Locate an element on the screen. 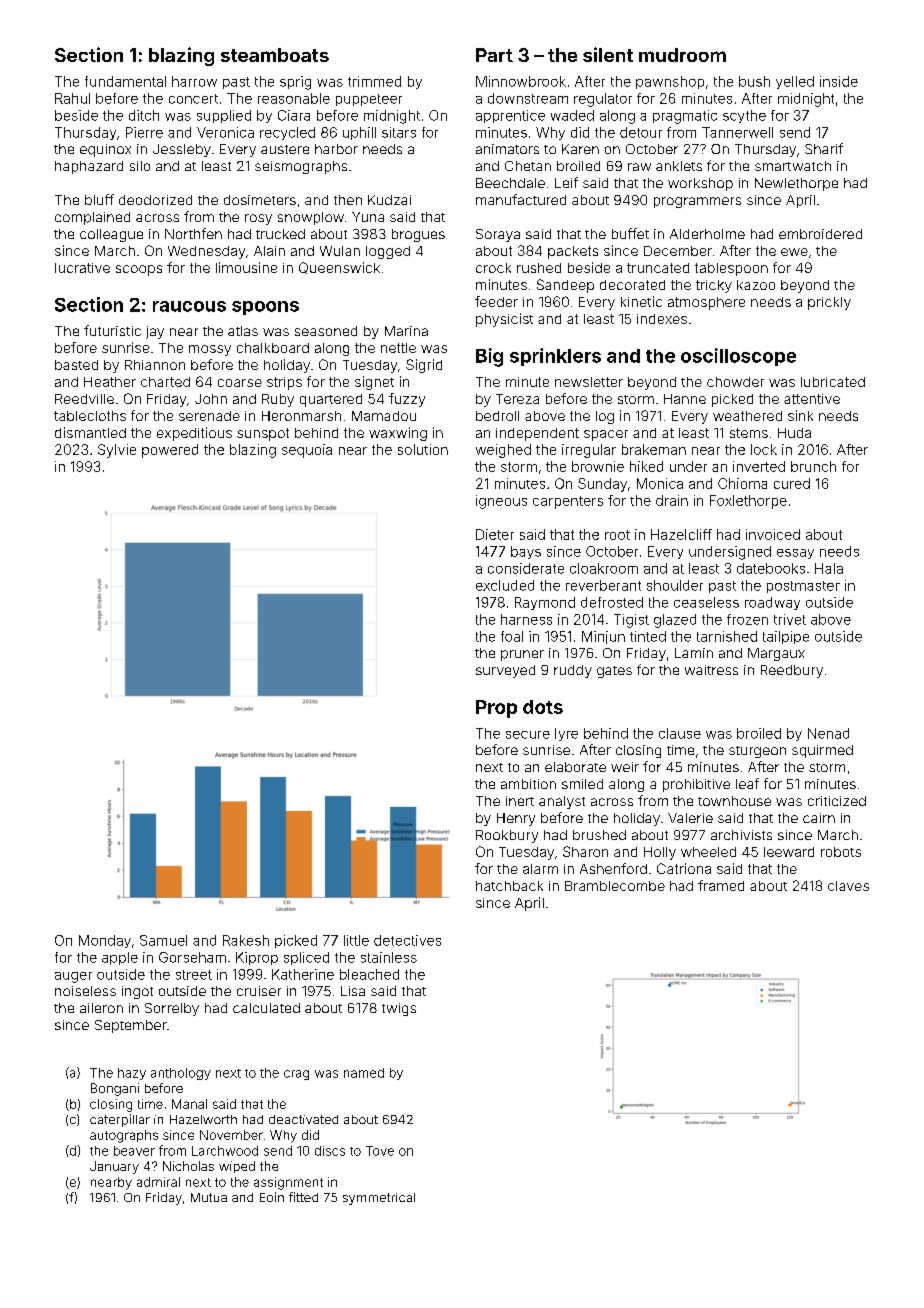 This screenshot has width=924, height=1308. lubricated is located at coordinates (833, 382).
